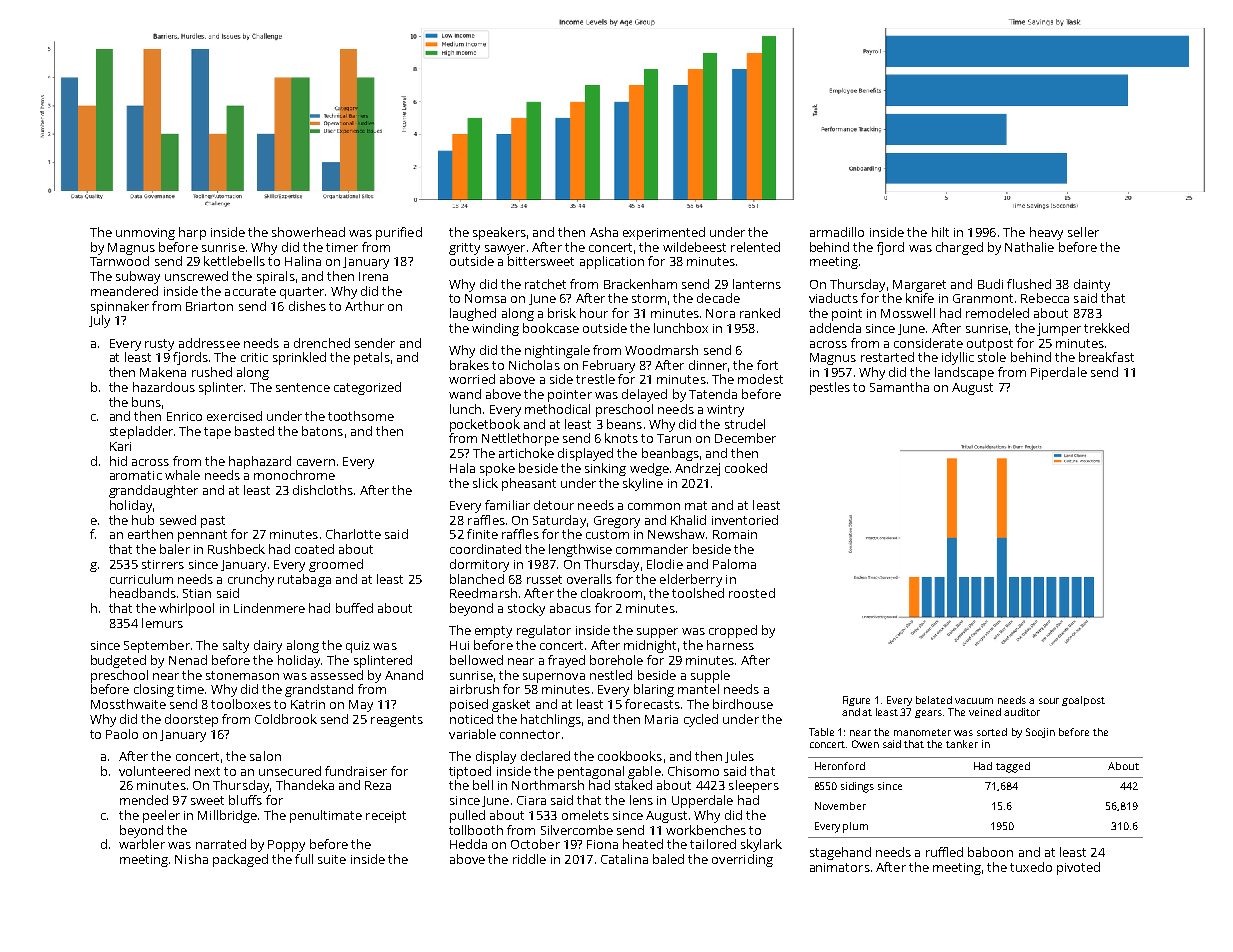 The width and height of the document is (1233, 952). What do you see at coordinates (706, 830) in the document?
I see `workbenches` at bounding box center [706, 830].
